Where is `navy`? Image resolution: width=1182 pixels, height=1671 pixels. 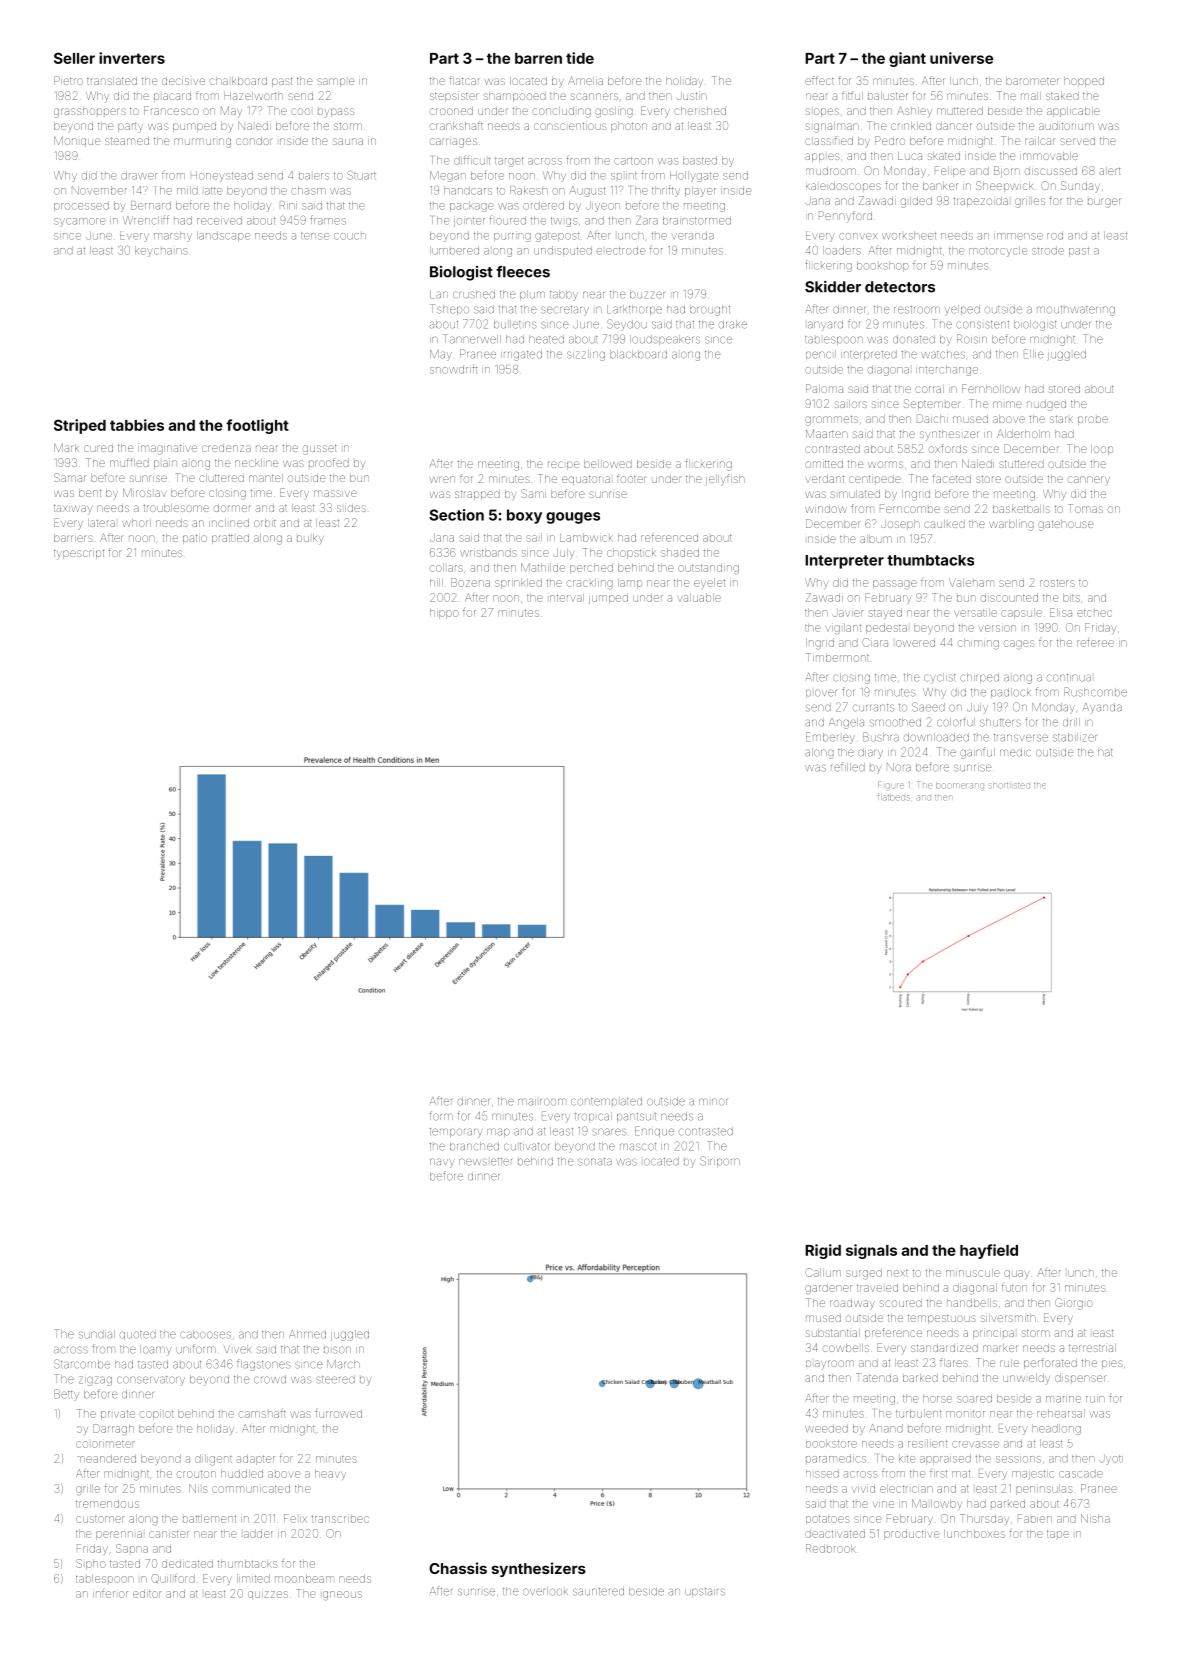
navy is located at coordinates (442, 1163).
